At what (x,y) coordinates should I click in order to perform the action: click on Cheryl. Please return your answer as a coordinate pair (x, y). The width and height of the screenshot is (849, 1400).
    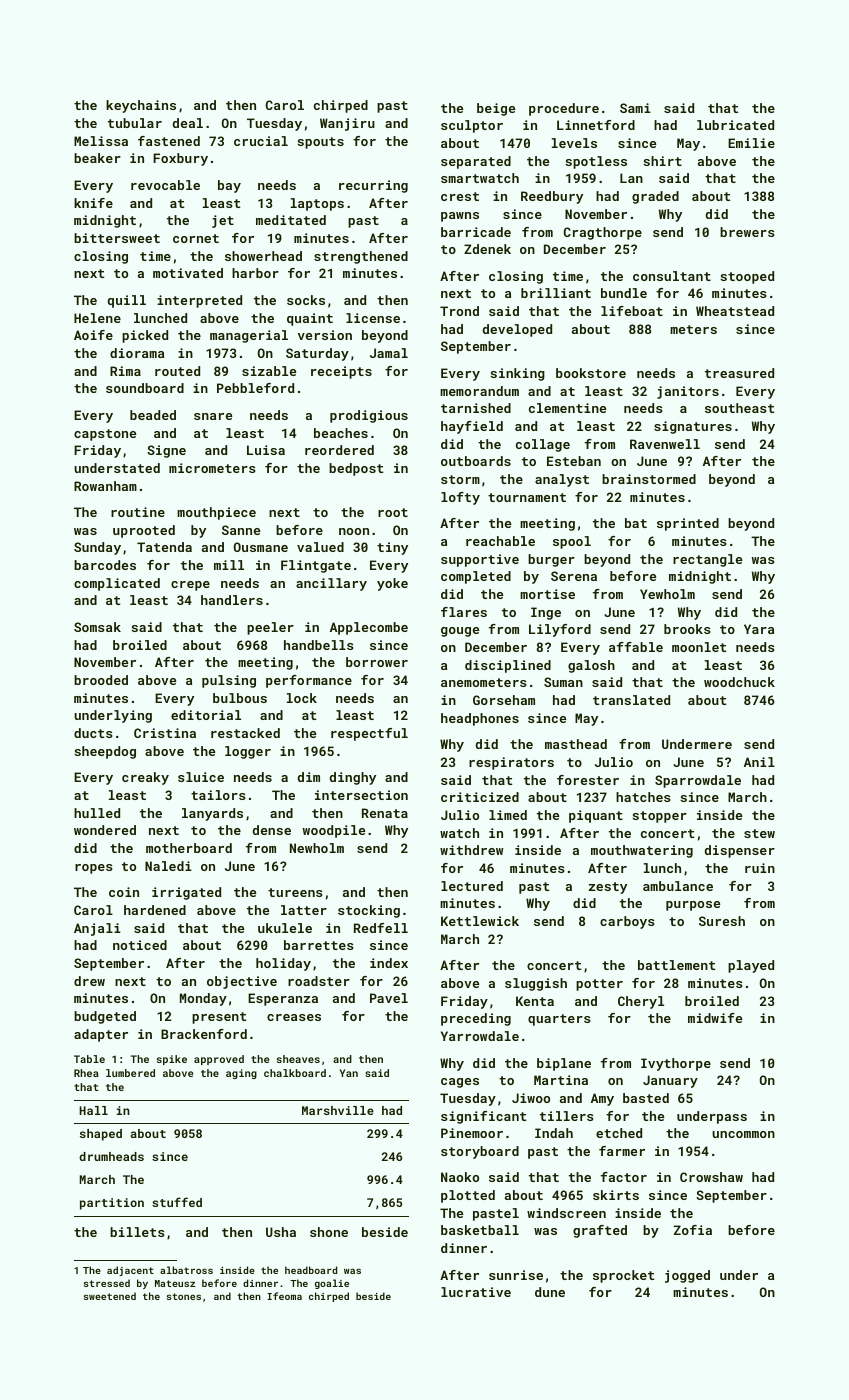
    Looking at the image, I should click on (641, 1002).
